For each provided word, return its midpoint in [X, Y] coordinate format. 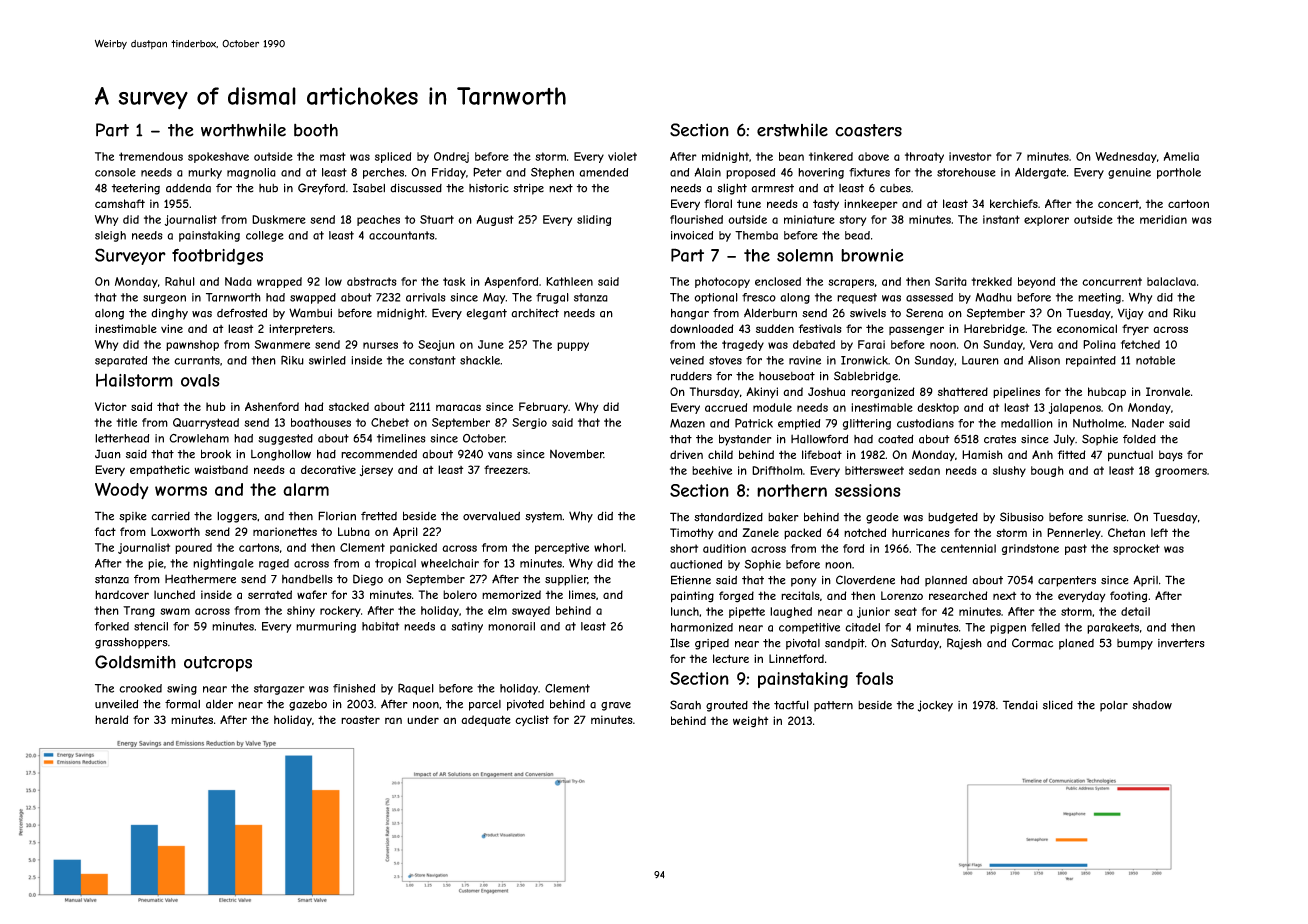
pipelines [1016, 392]
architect [535, 313]
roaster [360, 720]
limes [582, 594]
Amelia [1181, 156]
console [115, 172]
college [265, 236]
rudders [691, 376]
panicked [413, 548]
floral [718, 203]
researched [958, 595]
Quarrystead [206, 423]
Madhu [993, 297]
